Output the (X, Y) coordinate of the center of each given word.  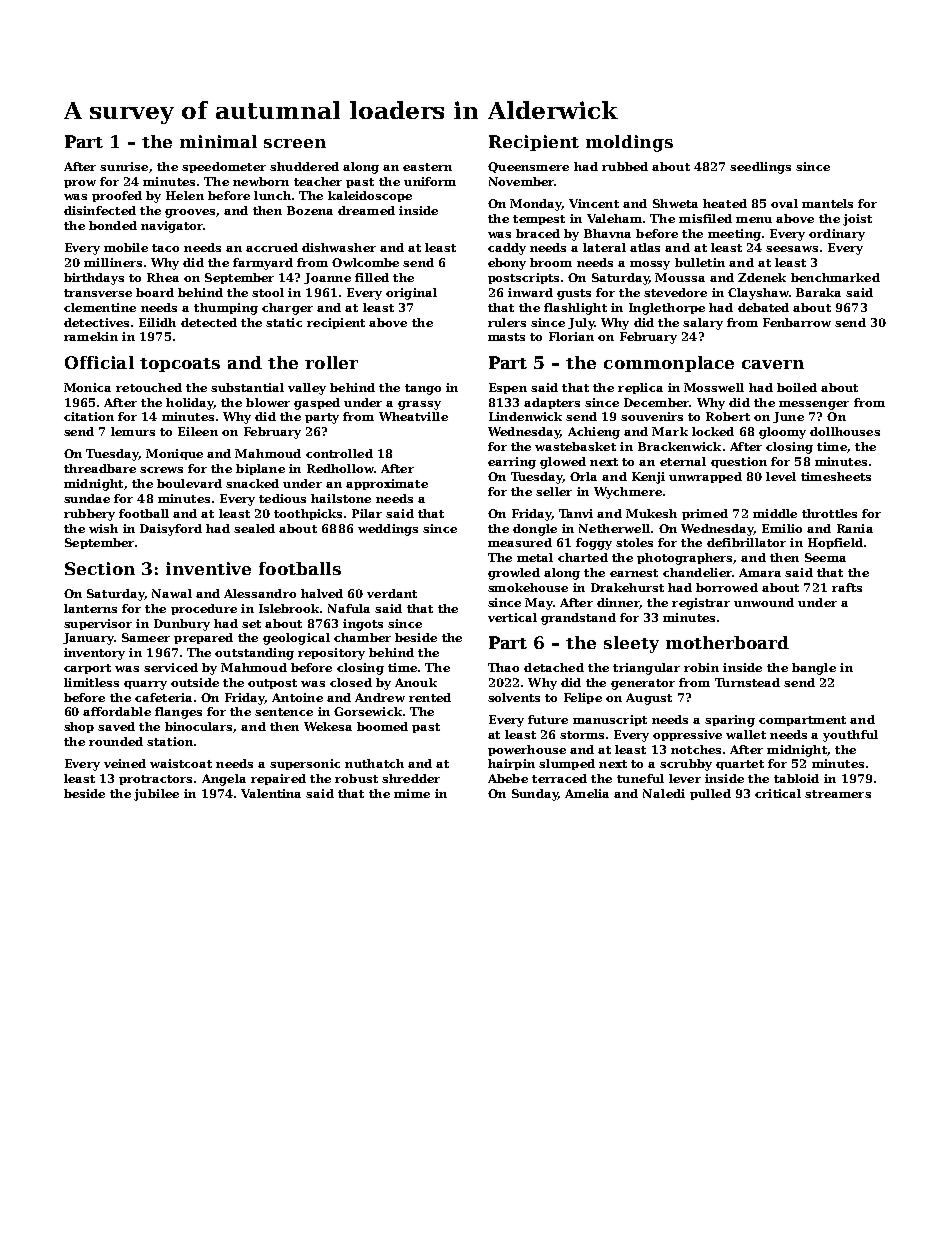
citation (89, 416)
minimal (218, 141)
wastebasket (575, 446)
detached (554, 667)
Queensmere (528, 167)
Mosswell (714, 387)
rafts (847, 587)
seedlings (760, 168)
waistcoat (181, 763)
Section (100, 568)
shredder (411, 778)
